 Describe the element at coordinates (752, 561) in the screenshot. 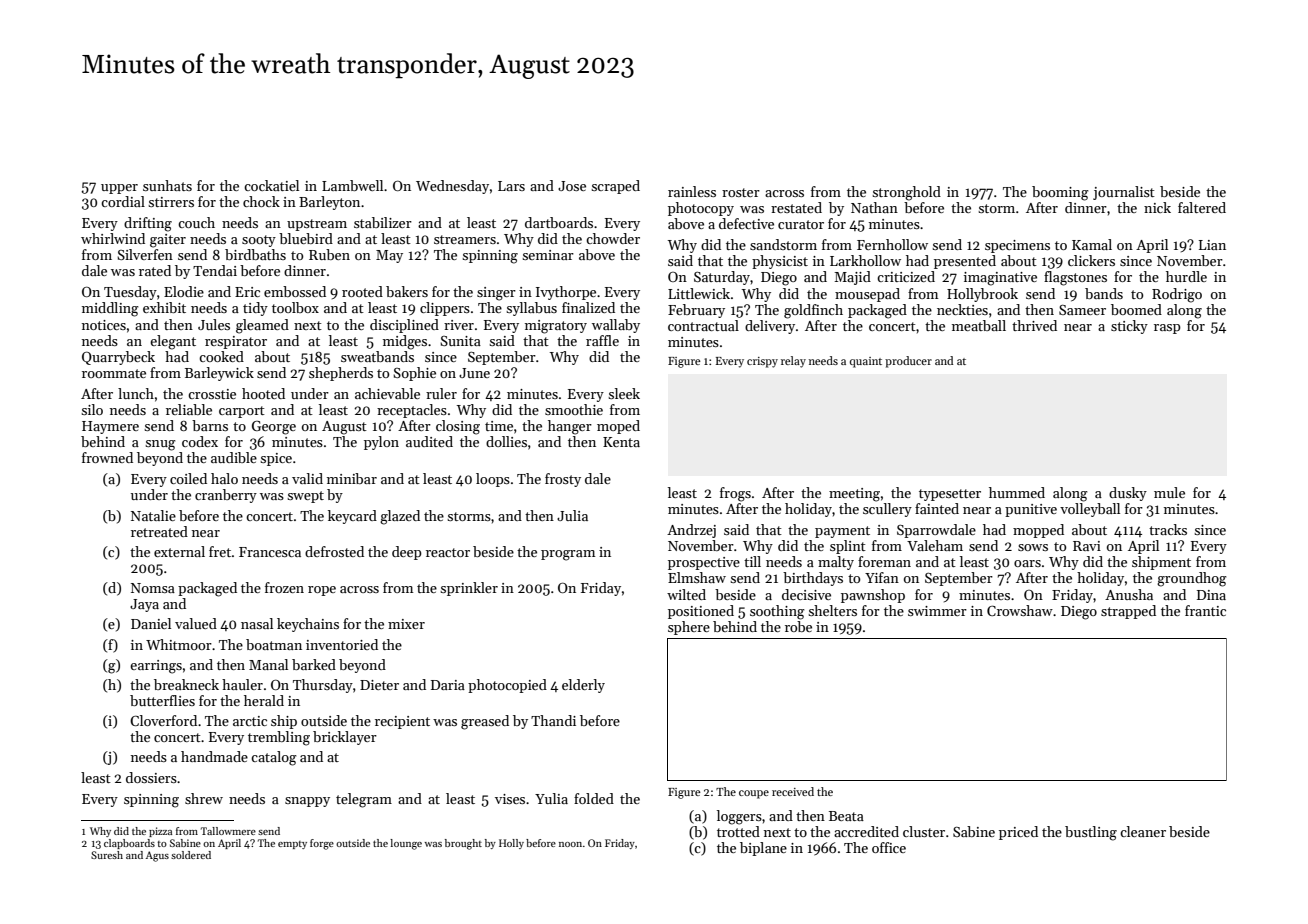

I see `till` at that location.
